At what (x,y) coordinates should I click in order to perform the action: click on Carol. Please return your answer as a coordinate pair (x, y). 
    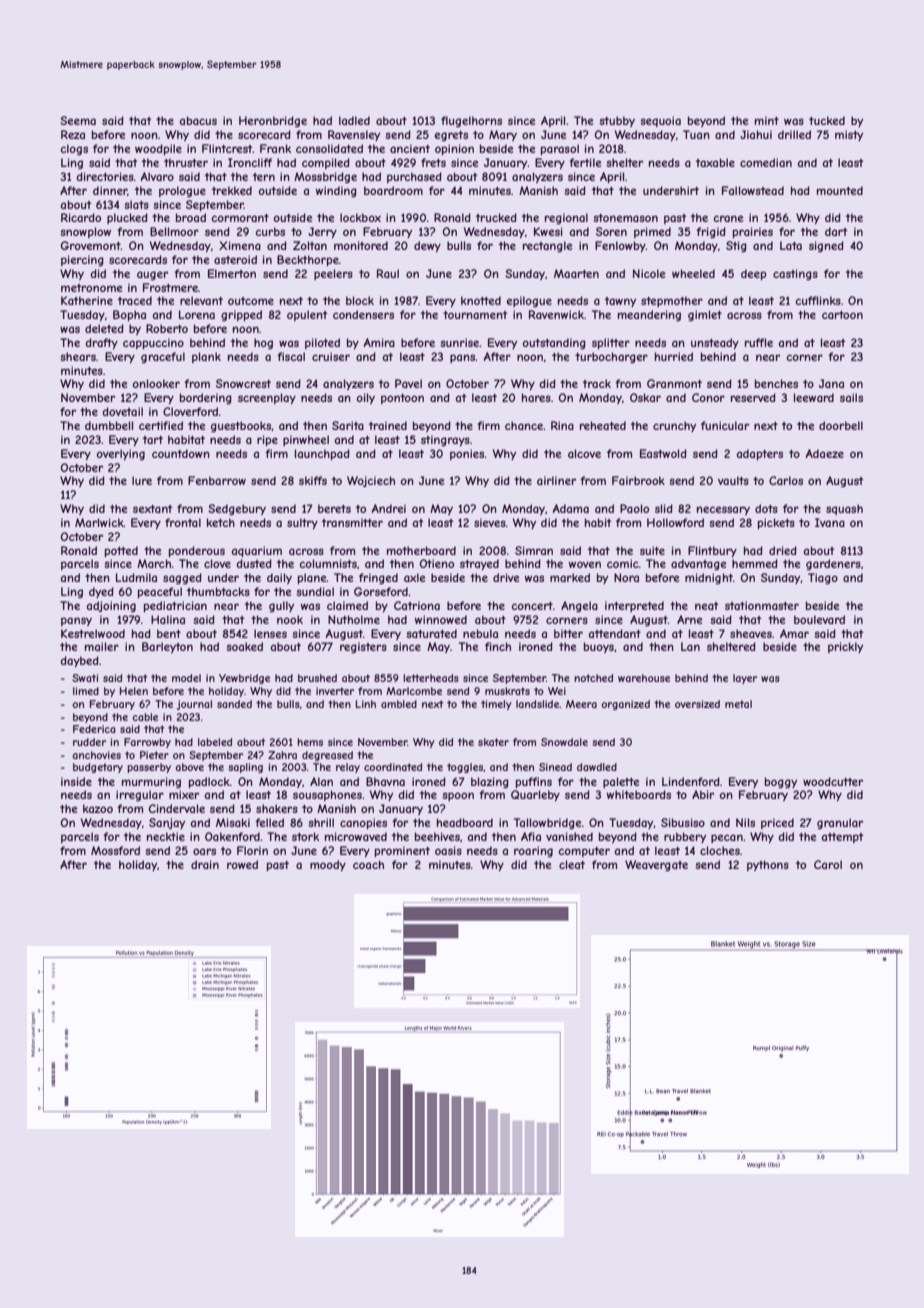
    Looking at the image, I should click on (828, 864).
